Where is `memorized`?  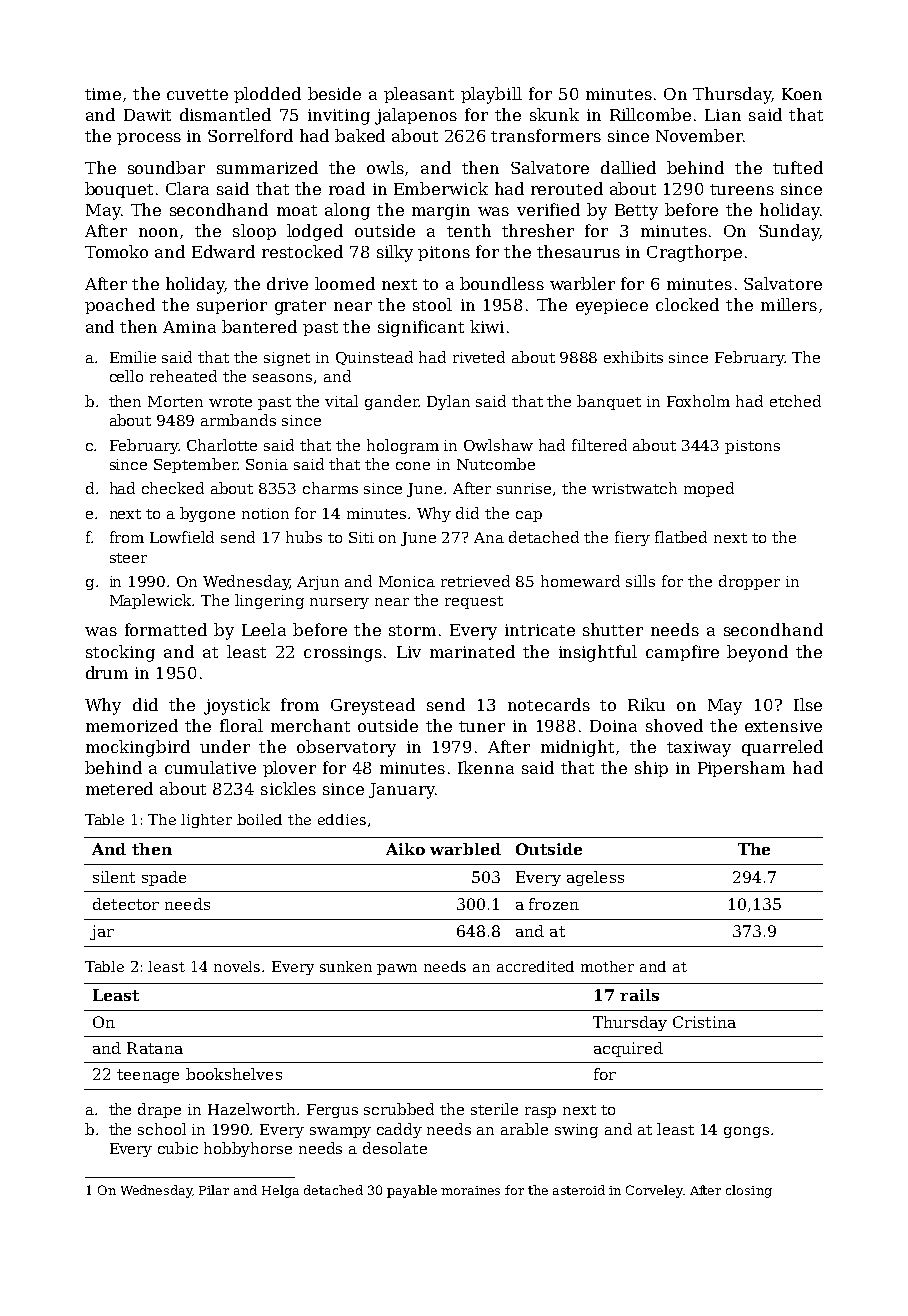 memorized is located at coordinates (132, 725).
